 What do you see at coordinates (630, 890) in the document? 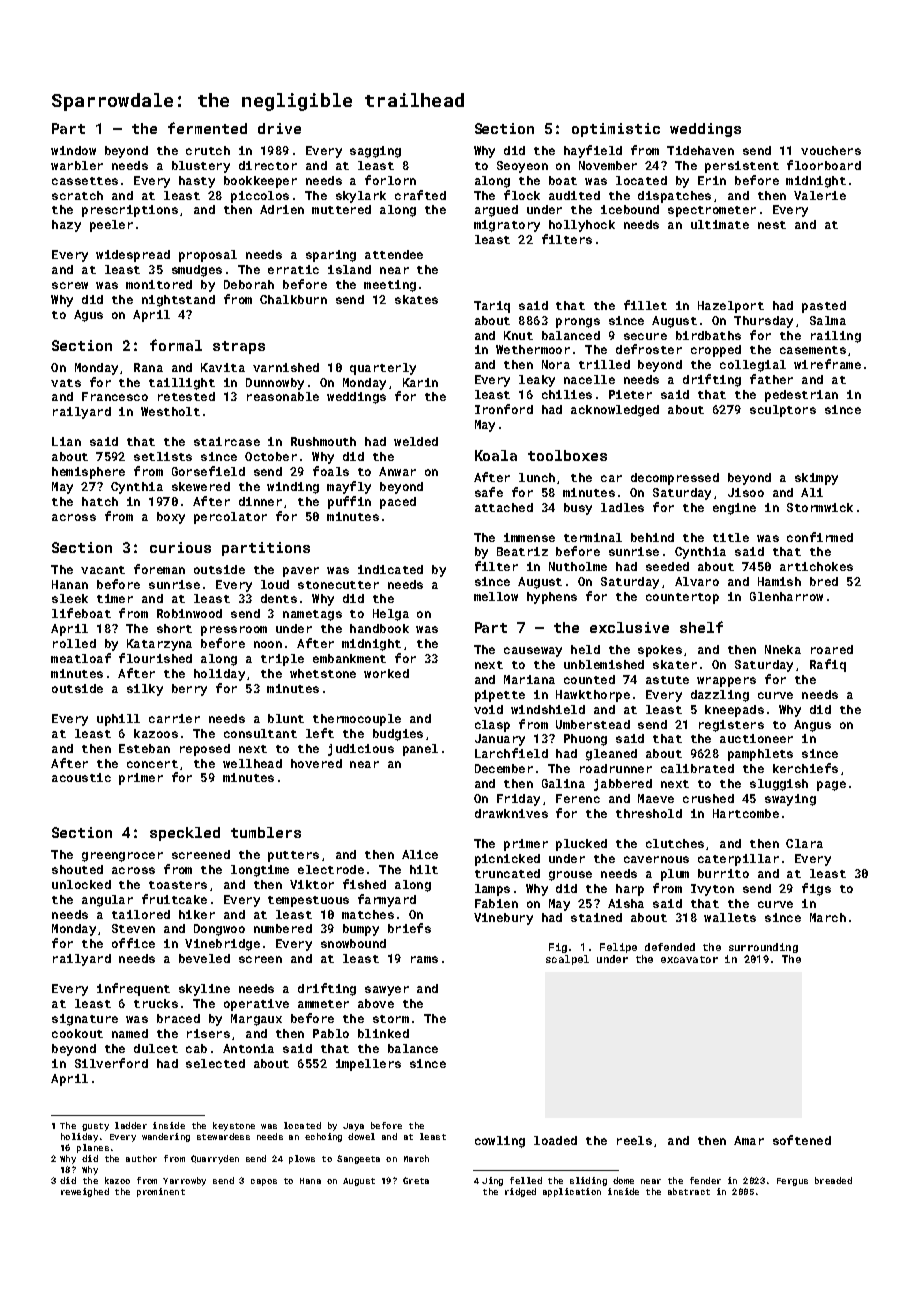
I see `harp` at bounding box center [630, 890].
